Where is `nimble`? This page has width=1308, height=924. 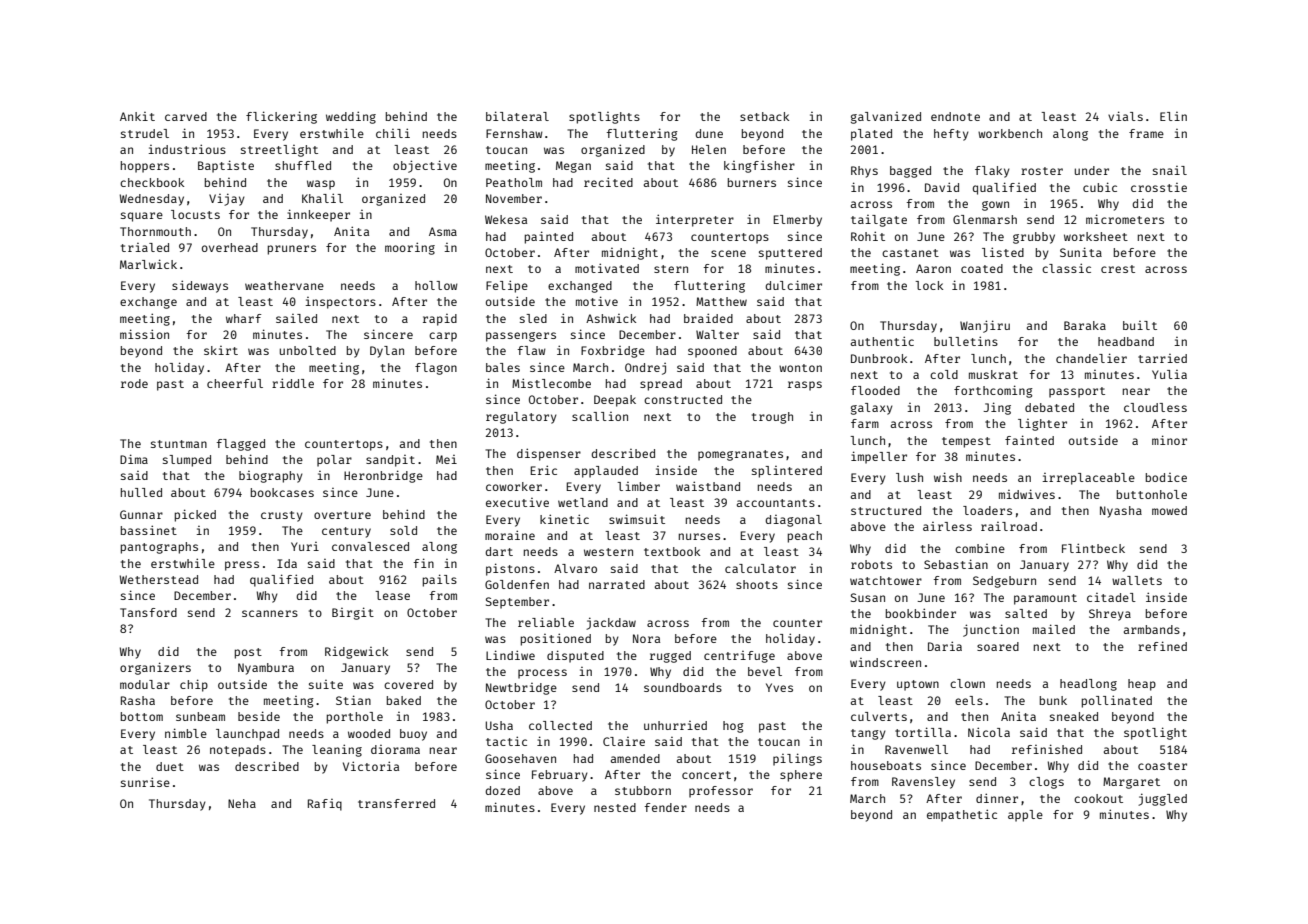 nimble is located at coordinates (186, 733).
